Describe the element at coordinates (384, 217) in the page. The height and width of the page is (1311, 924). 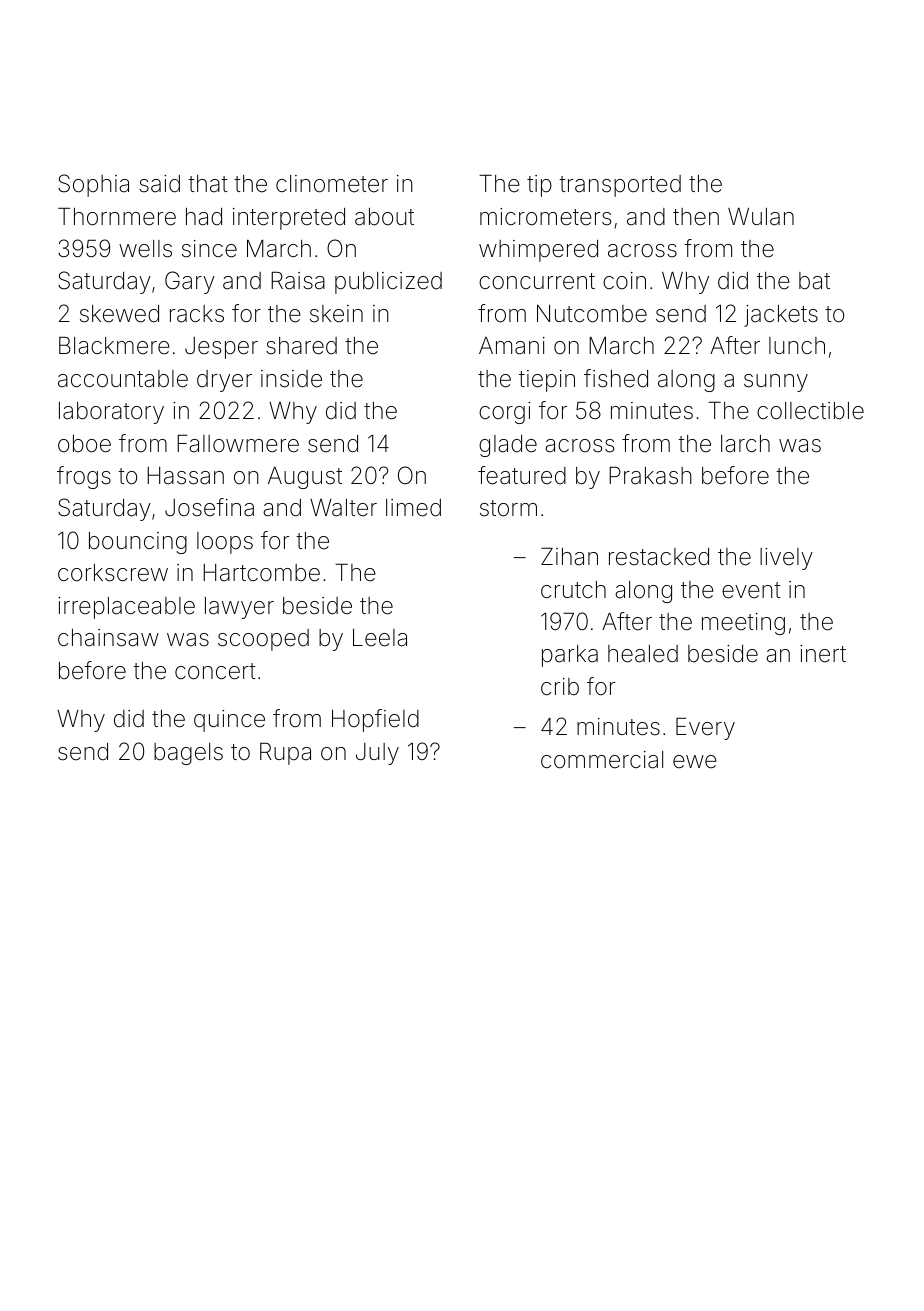
I see `about` at that location.
